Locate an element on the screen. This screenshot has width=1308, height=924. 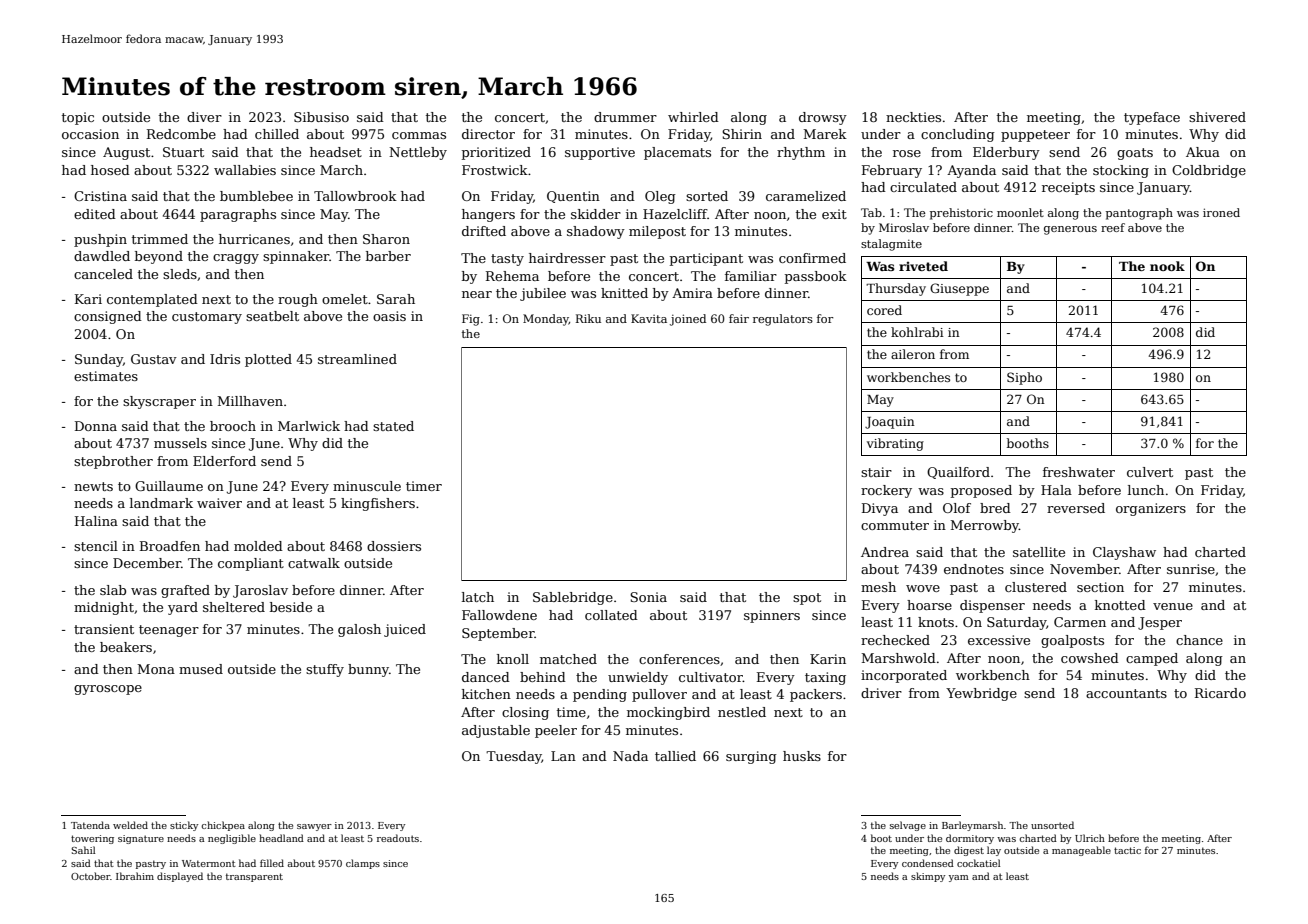
gyroscope is located at coordinates (108, 690).
